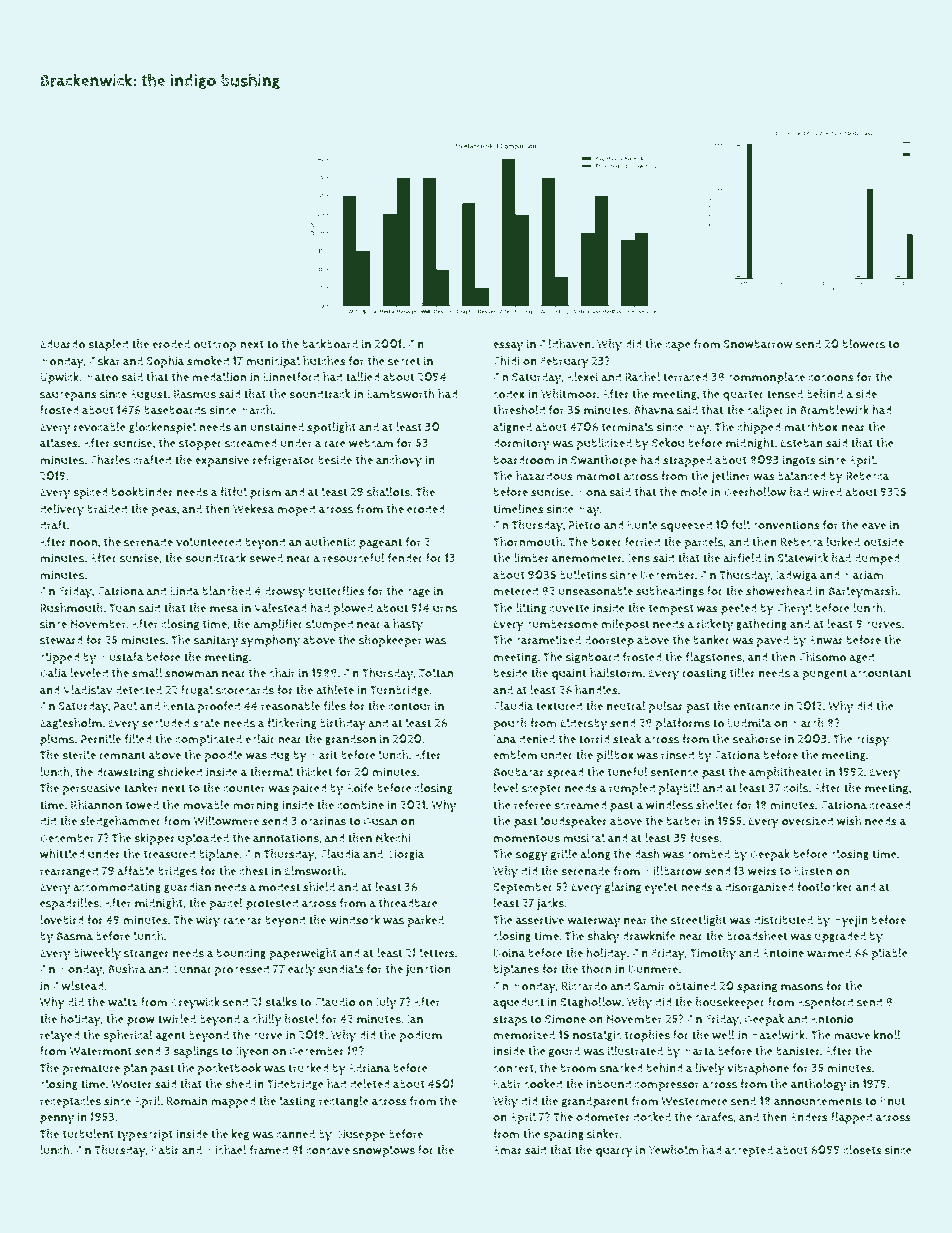 Image resolution: width=952 pixels, height=1233 pixels. I want to click on sanitary, so click(216, 641).
